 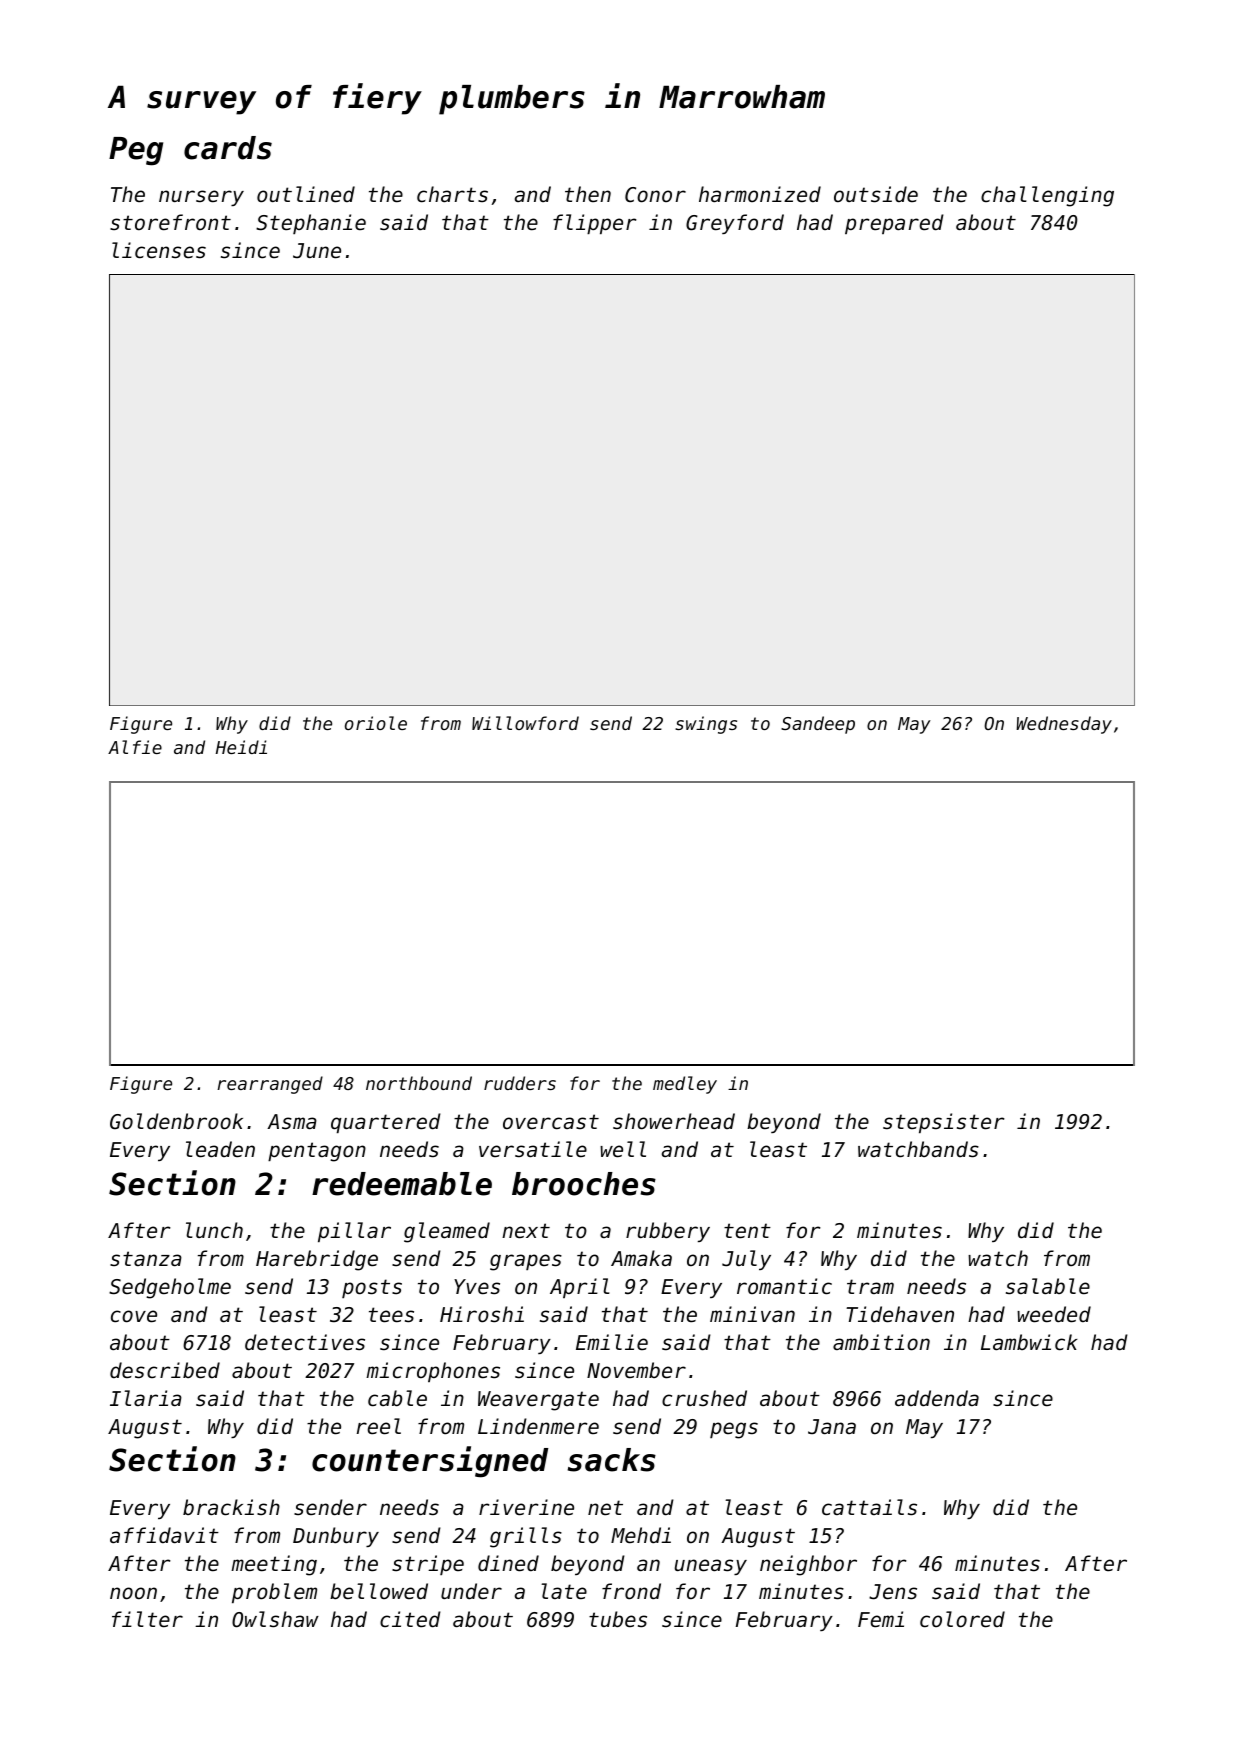 I want to click on tent, so click(x=747, y=1231).
